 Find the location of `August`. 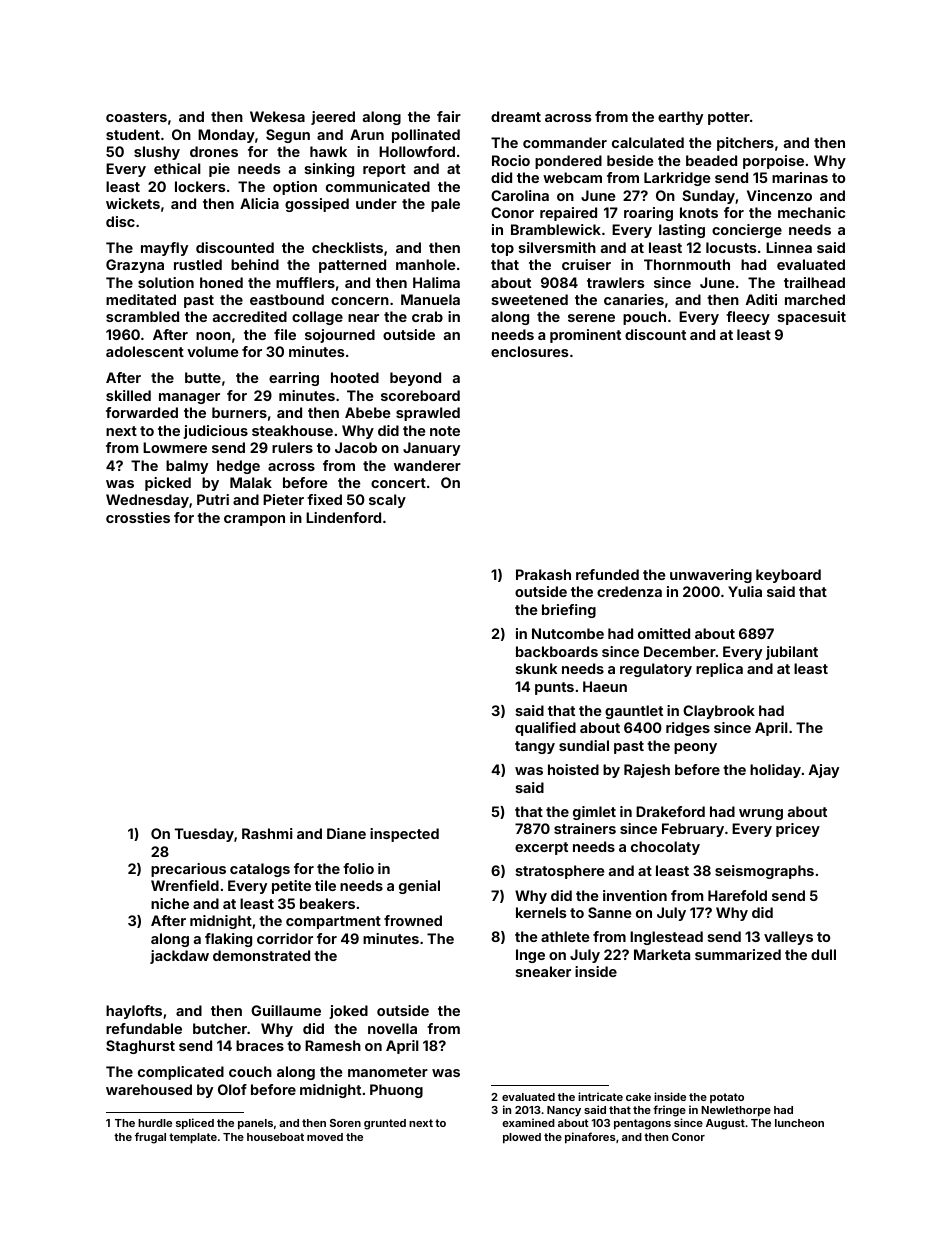

August is located at coordinates (725, 1124).
